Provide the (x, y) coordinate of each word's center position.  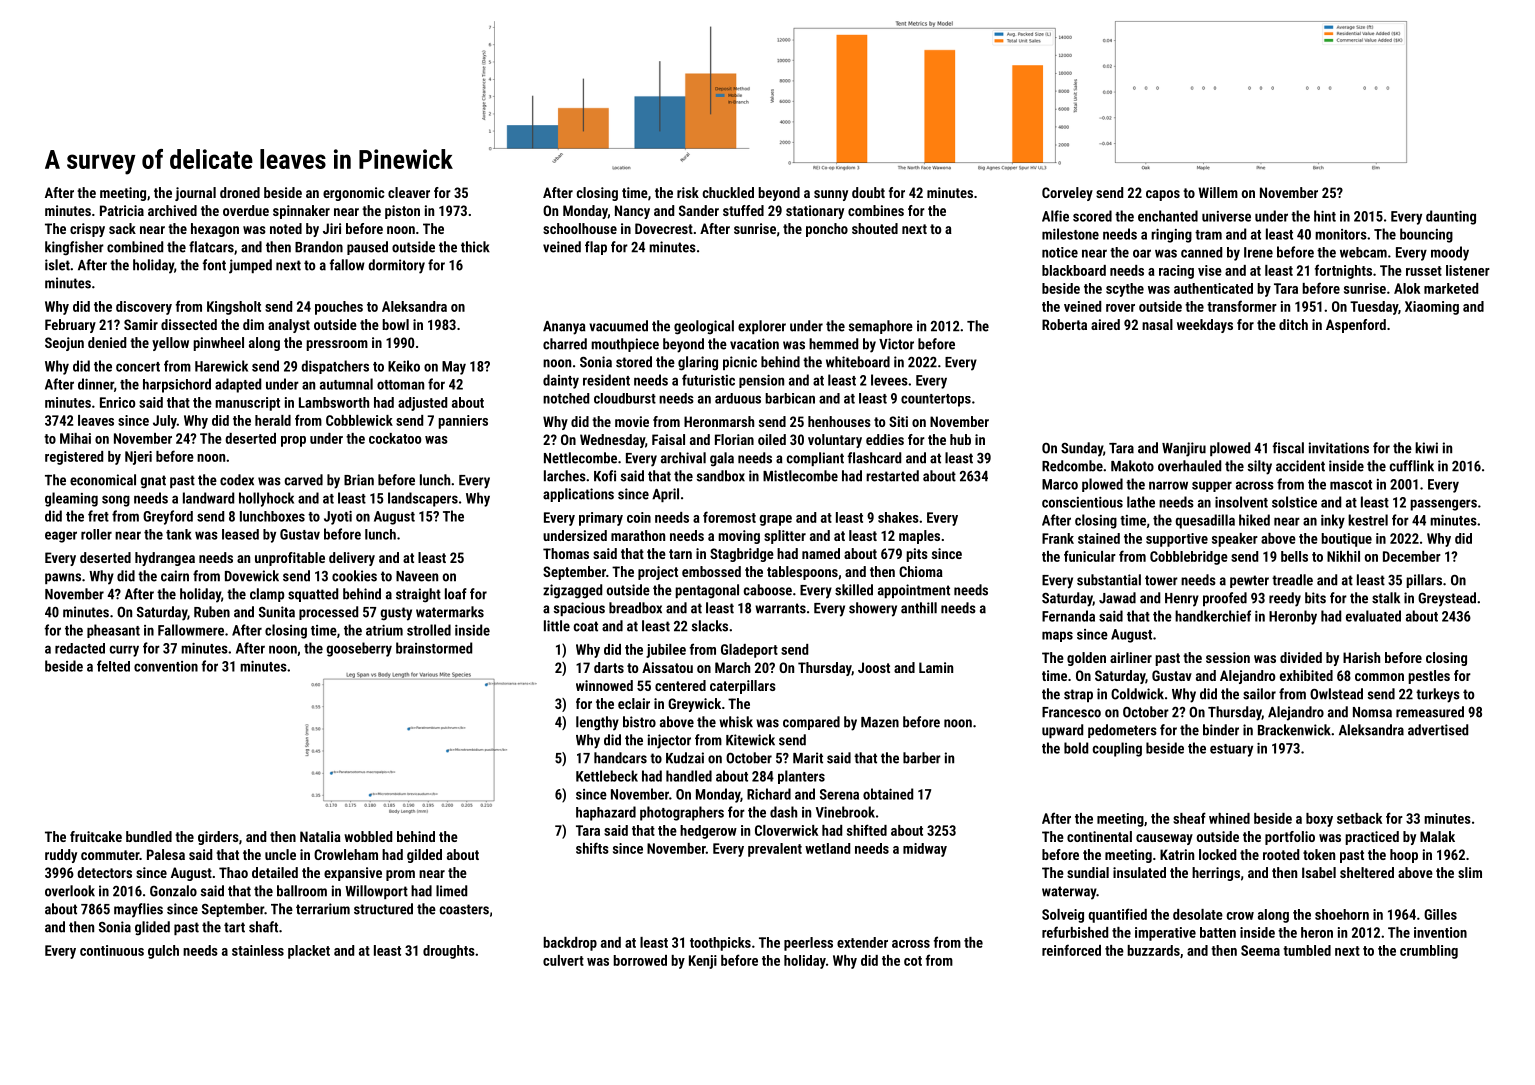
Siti (898, 421)
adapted (238, 385)
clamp (267, 595)
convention (166, 666)
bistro (639, 722)
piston (402, 212)
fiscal (1288, 448)
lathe (1141, 502)
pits (917, 555)
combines (876, 210)
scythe (1125, 290)
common (1379, 677)
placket (309, 952)
